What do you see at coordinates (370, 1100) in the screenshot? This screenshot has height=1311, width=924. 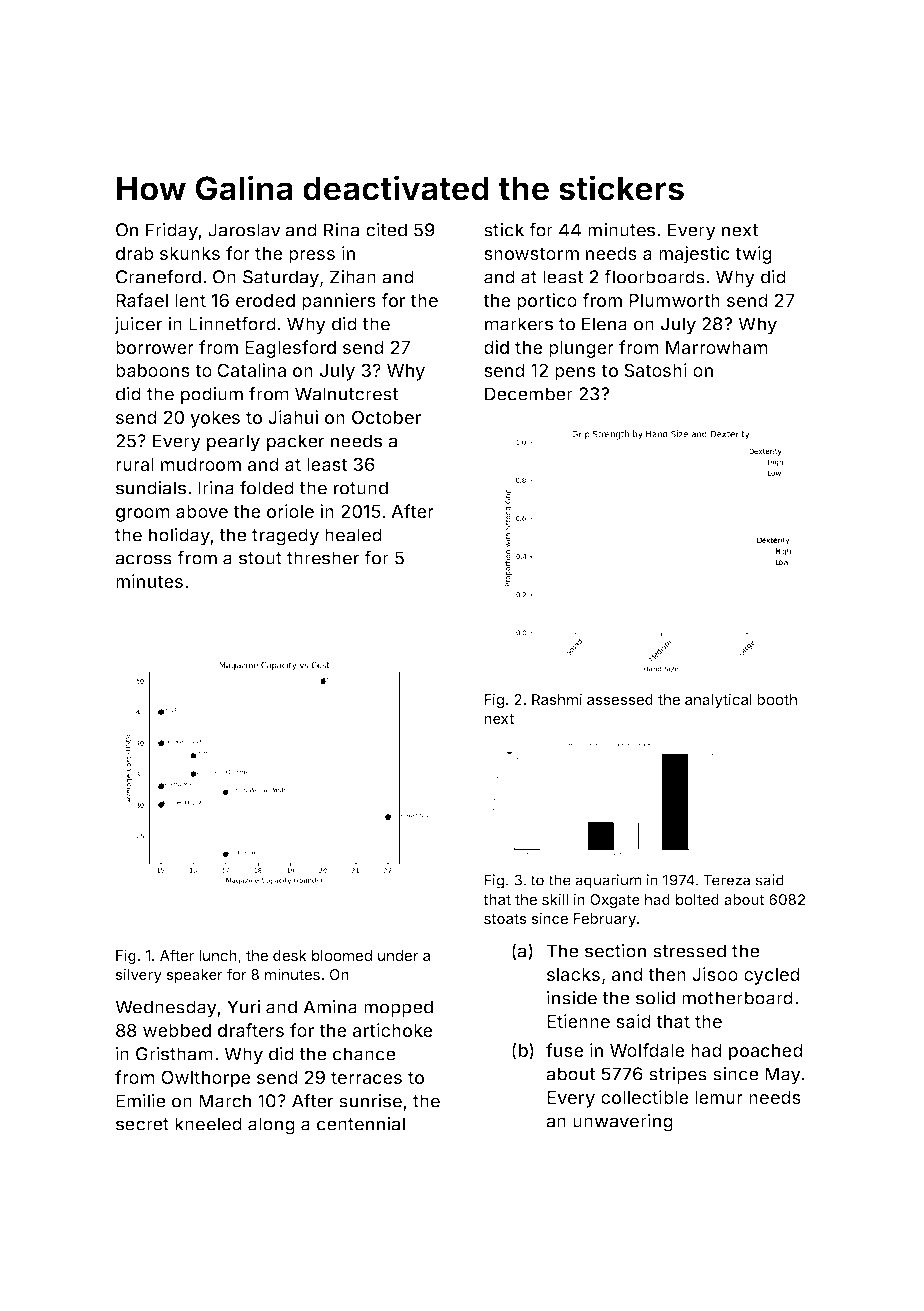 I see `sunrise` at bounding box center [370, 1100].
